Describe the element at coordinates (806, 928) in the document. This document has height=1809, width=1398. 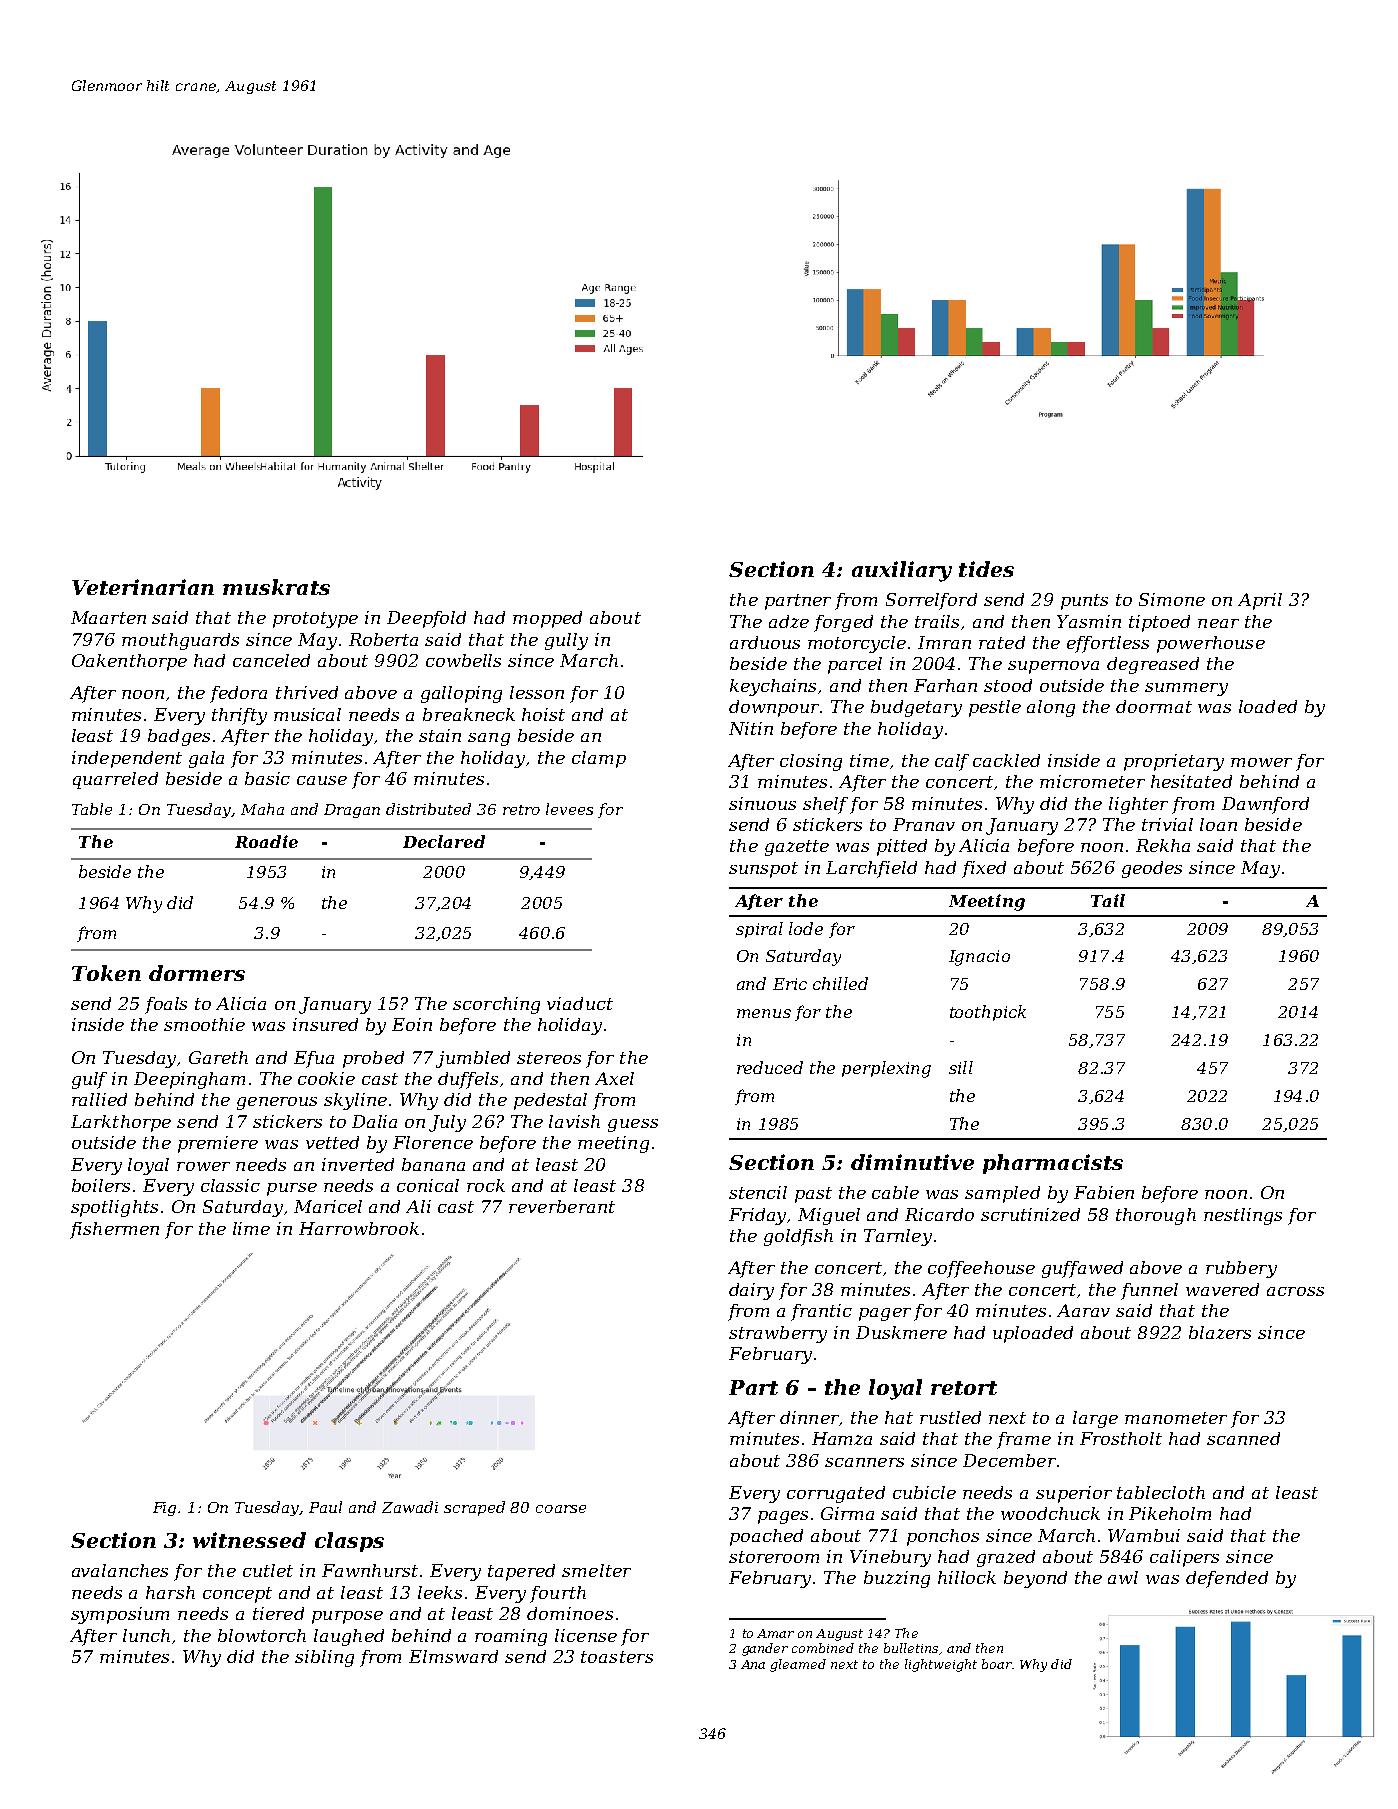
I see `lode` at that location.
